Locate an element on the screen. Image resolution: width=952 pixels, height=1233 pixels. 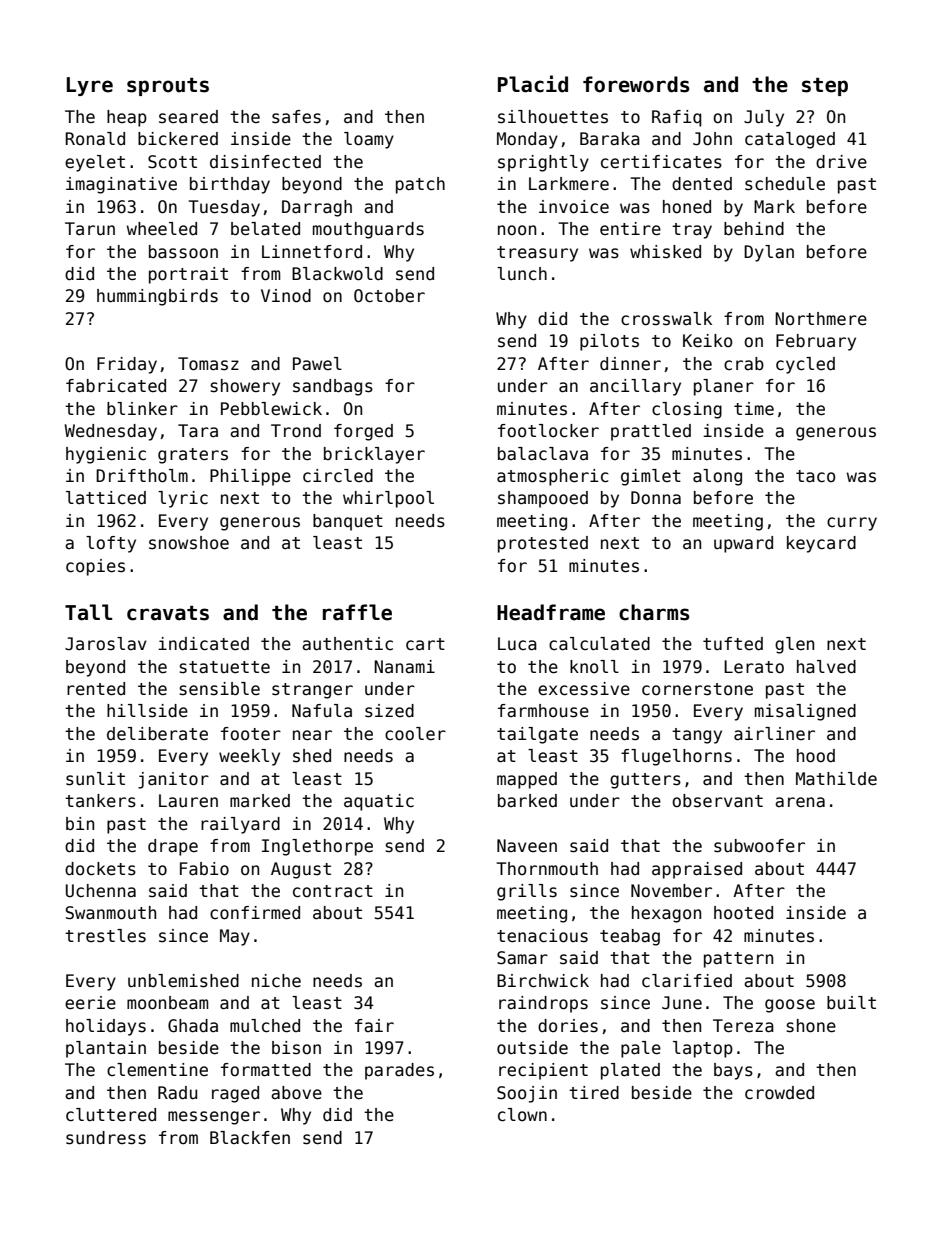
eerie is located at coordinates (90, 1003).
